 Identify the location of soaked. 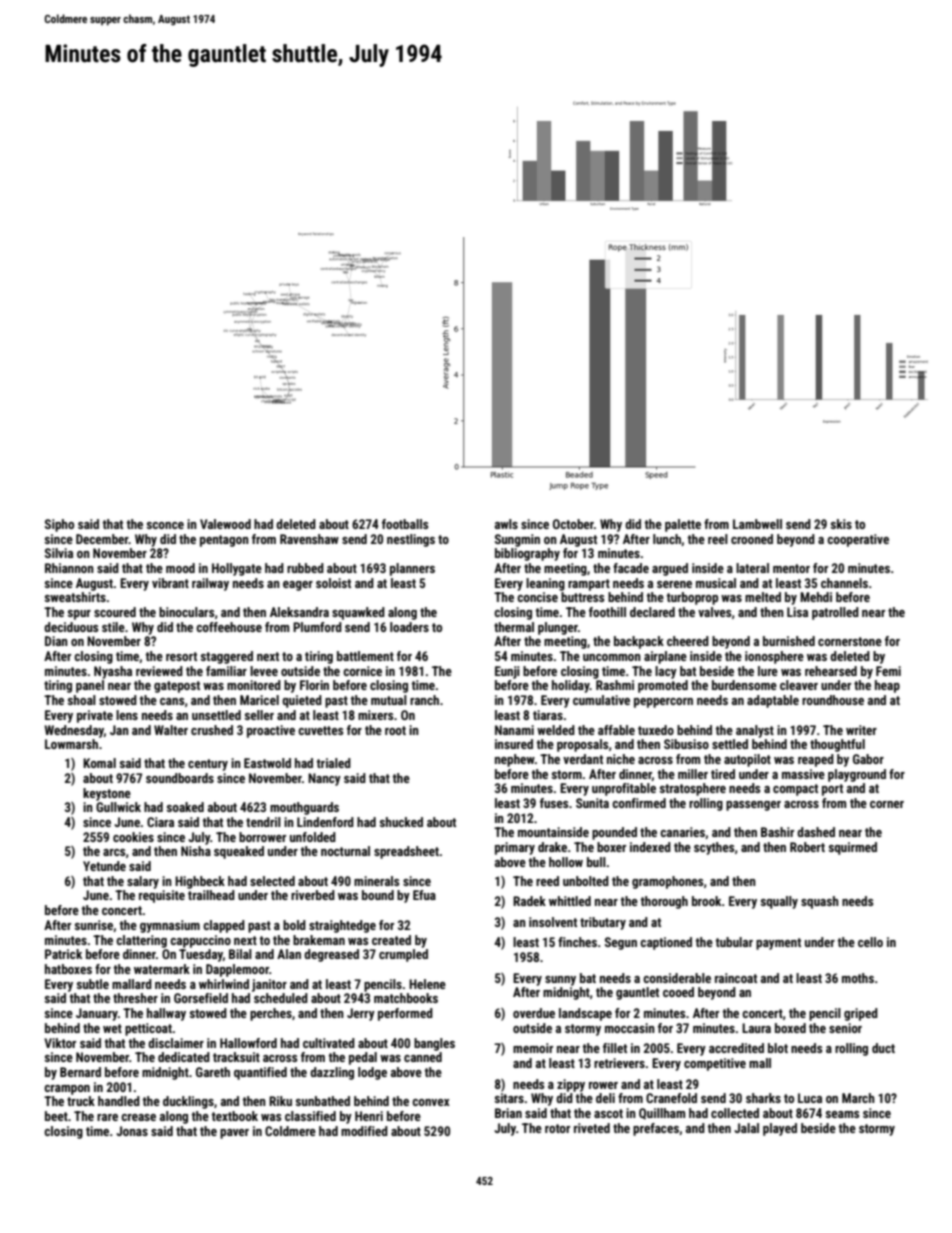
(185, 807).
